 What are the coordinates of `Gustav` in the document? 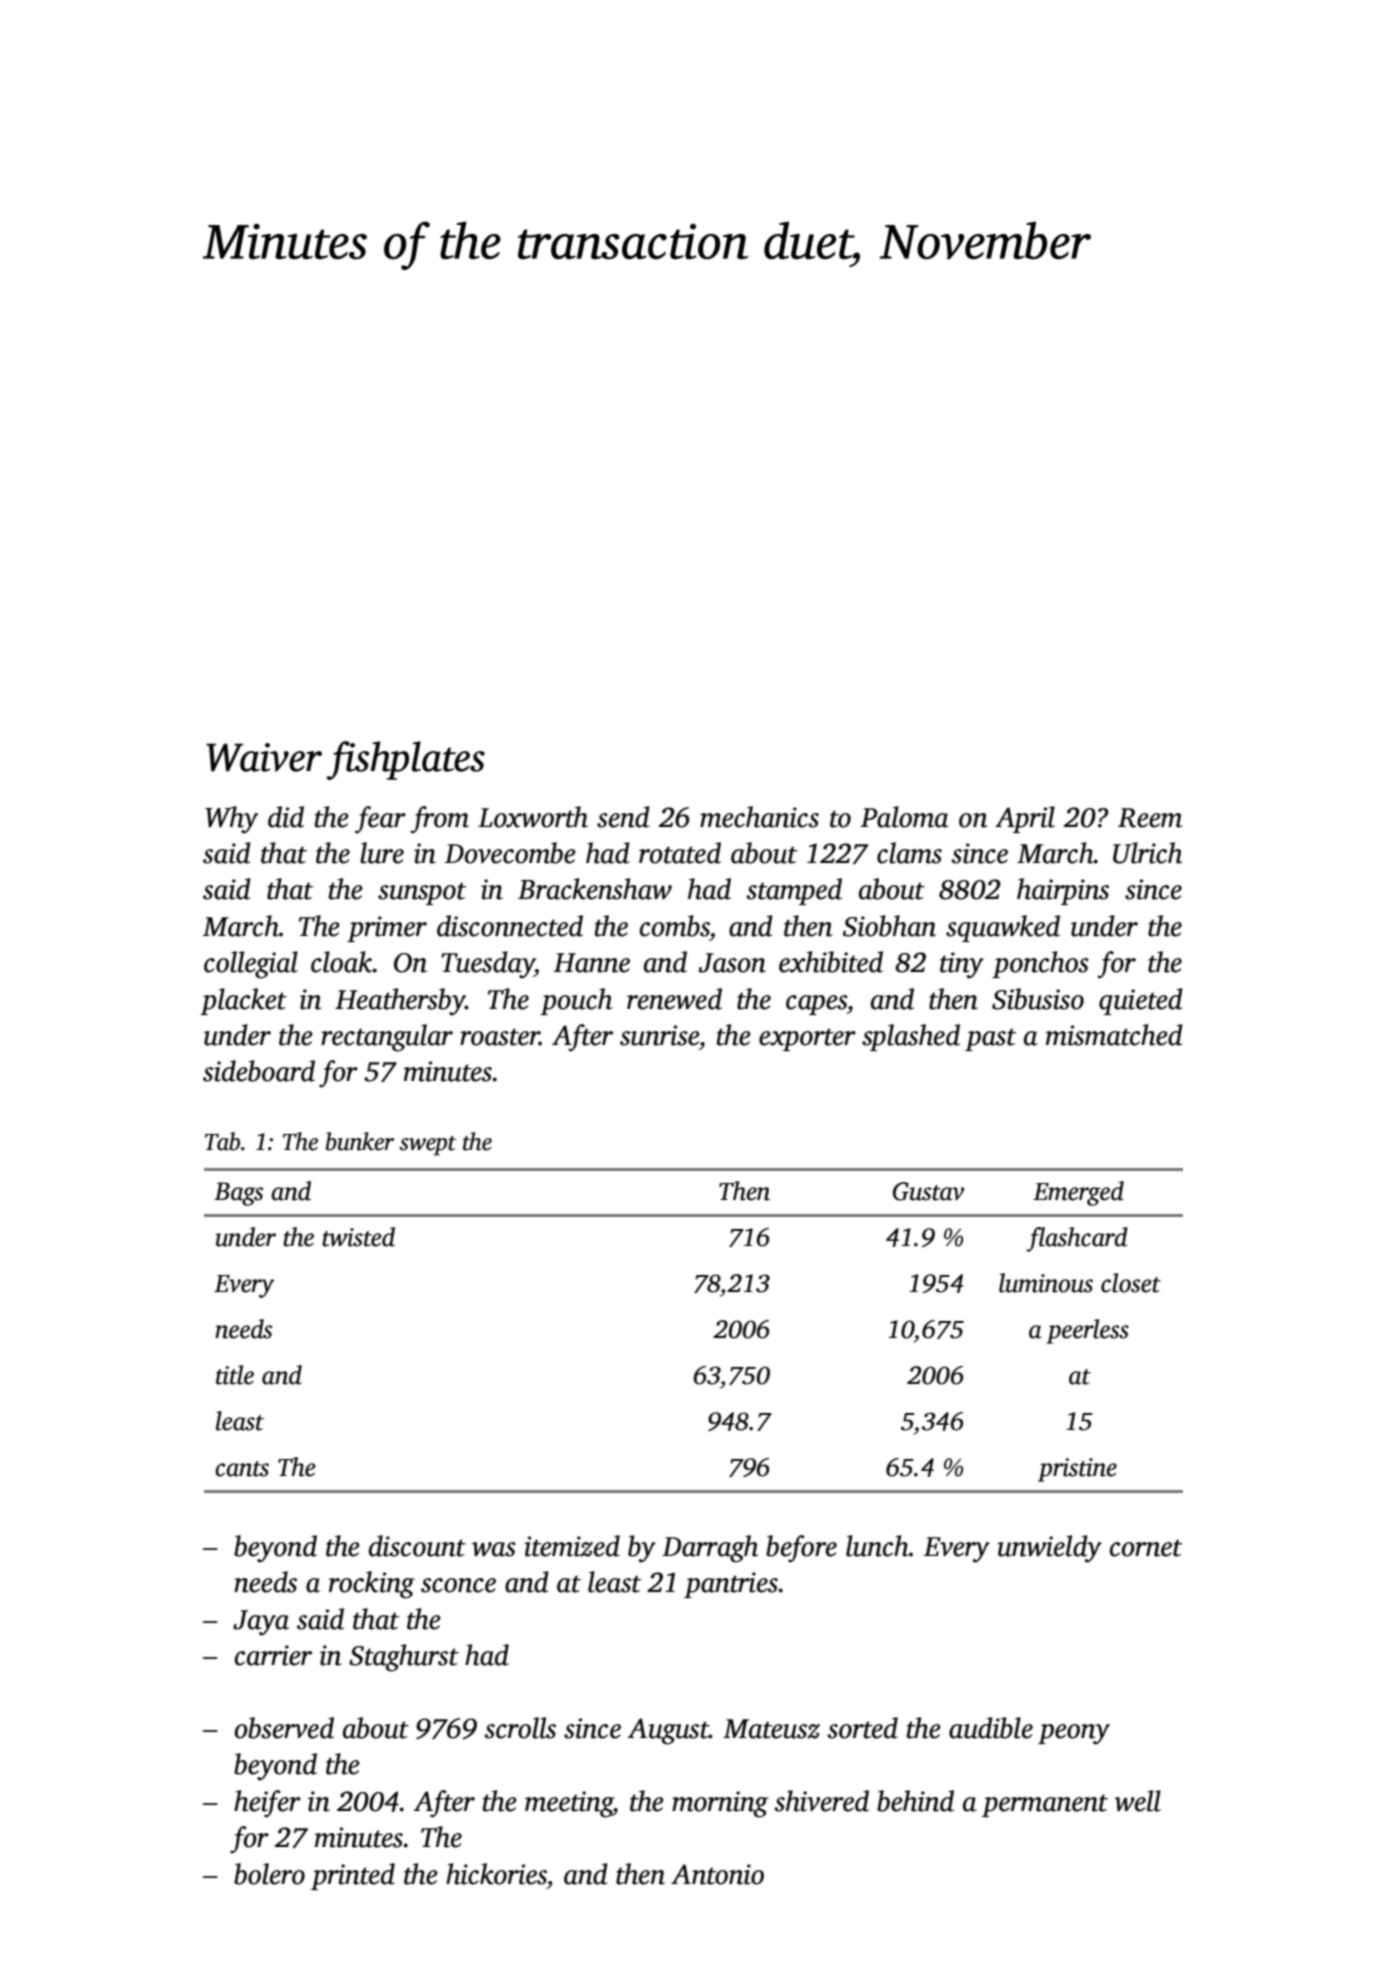 It's located at (928, 1191).
